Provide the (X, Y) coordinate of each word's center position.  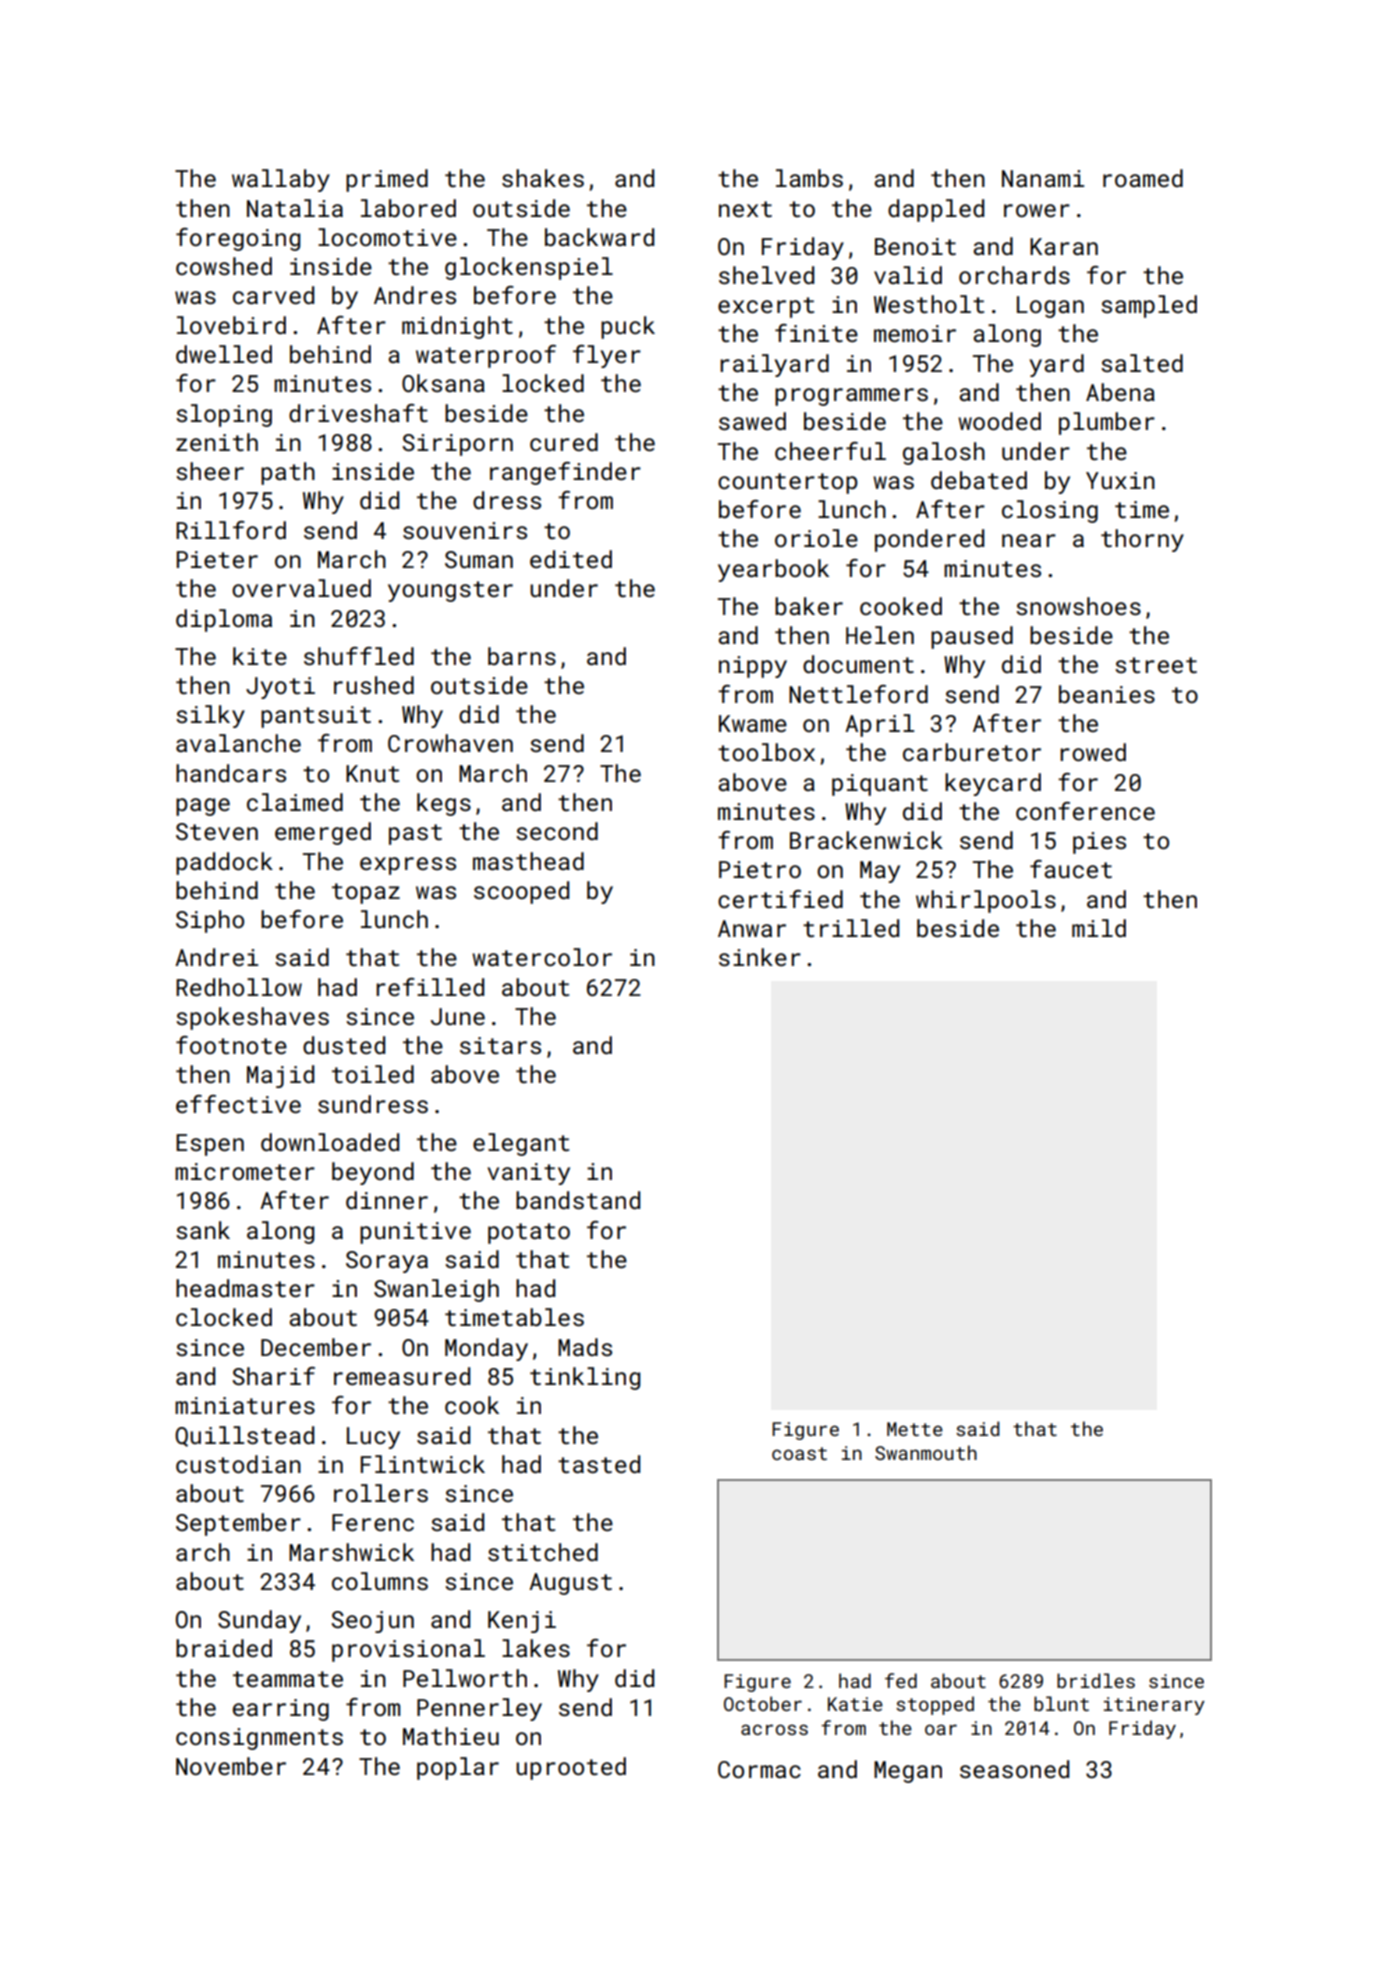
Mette (915, 1429)
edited (571, 559)
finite (816, 333)
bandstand (578, 1200)
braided (224, 1648)
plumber (1107, 423)
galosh (944, 453)
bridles (1096, 1680)
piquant (880, 785)
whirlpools (986, 901)
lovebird (231, 325)
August (570, 1584)
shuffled (359, 656)
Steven (217, 831)
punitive (415, 1233)
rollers (381, 1493)
